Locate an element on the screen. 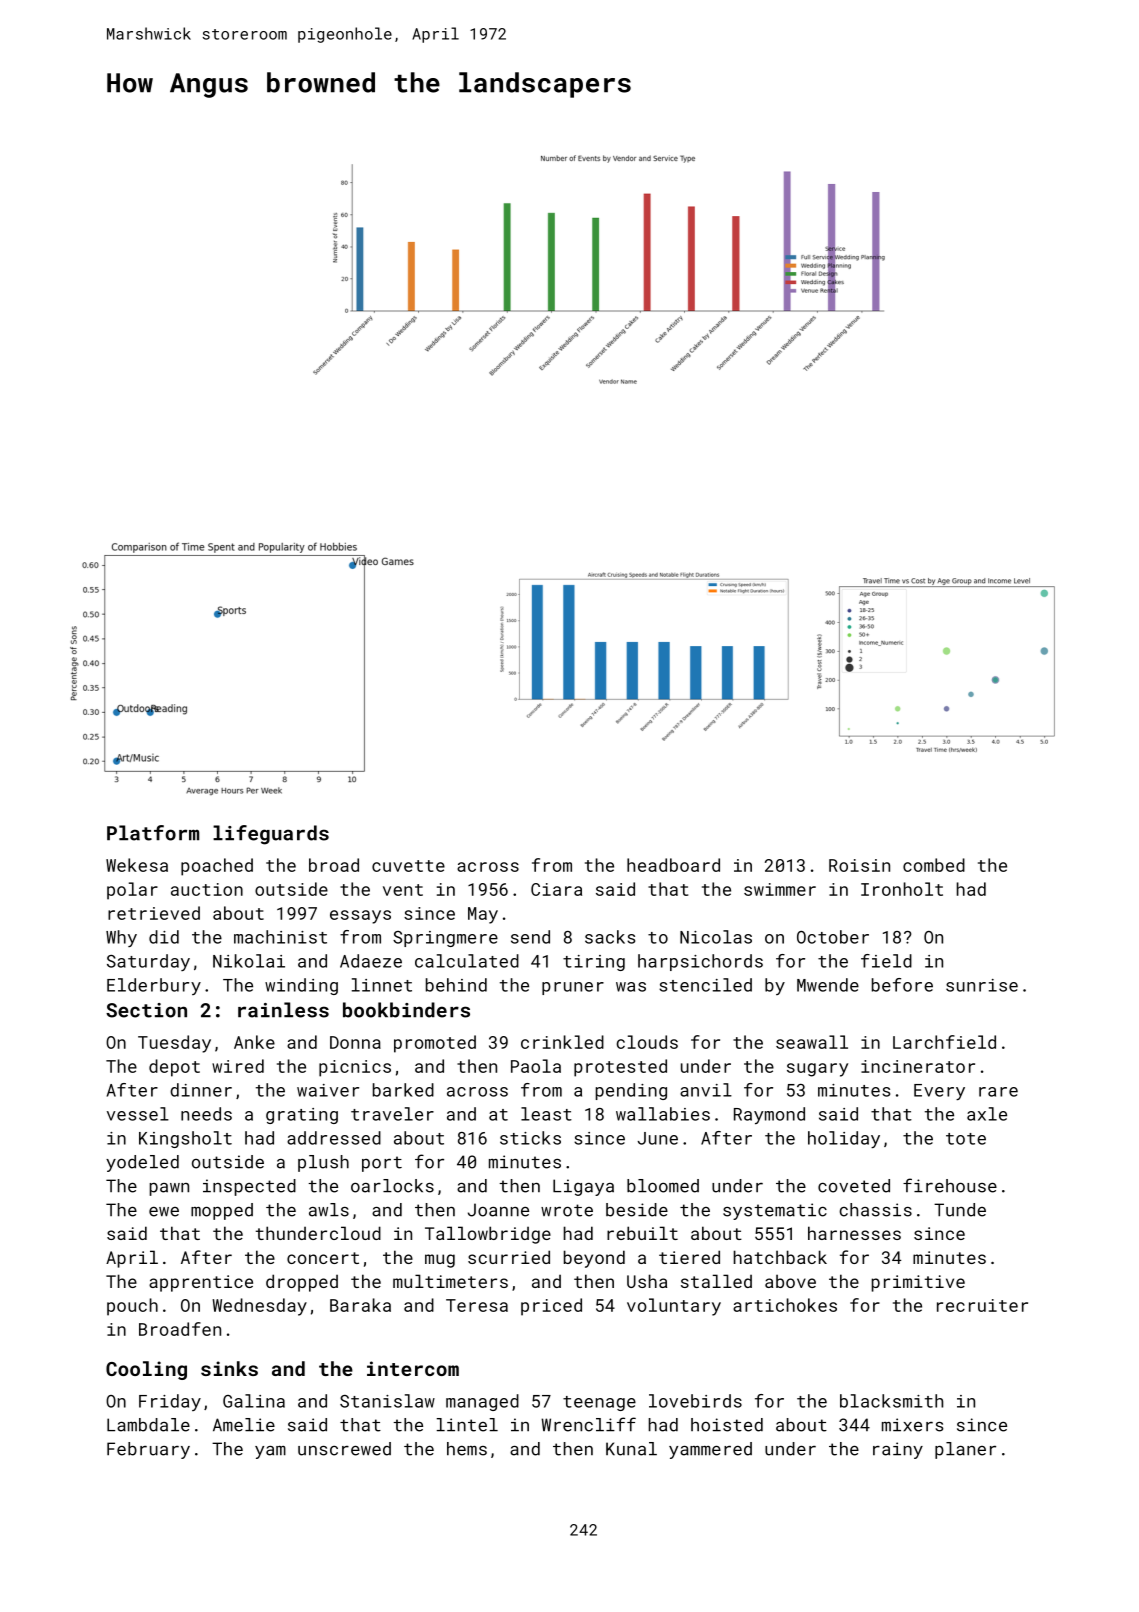  Elderbury is located at coordinates (154, 986).
